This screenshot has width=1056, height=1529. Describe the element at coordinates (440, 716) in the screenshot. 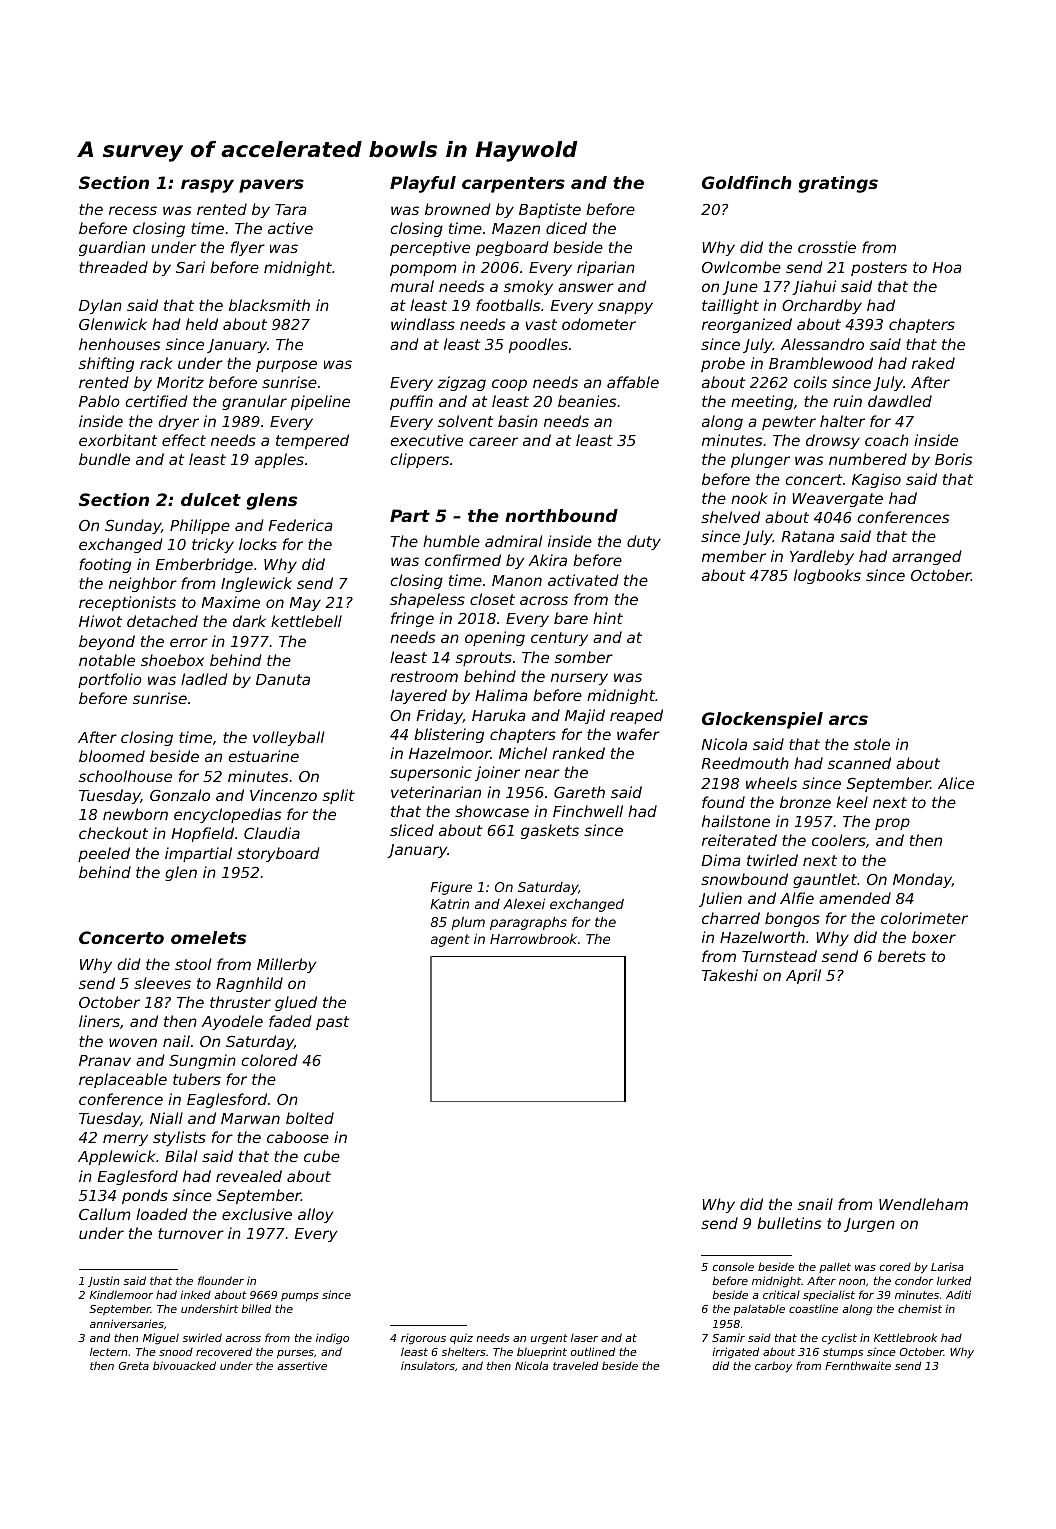

I see `Friday` at that location.
